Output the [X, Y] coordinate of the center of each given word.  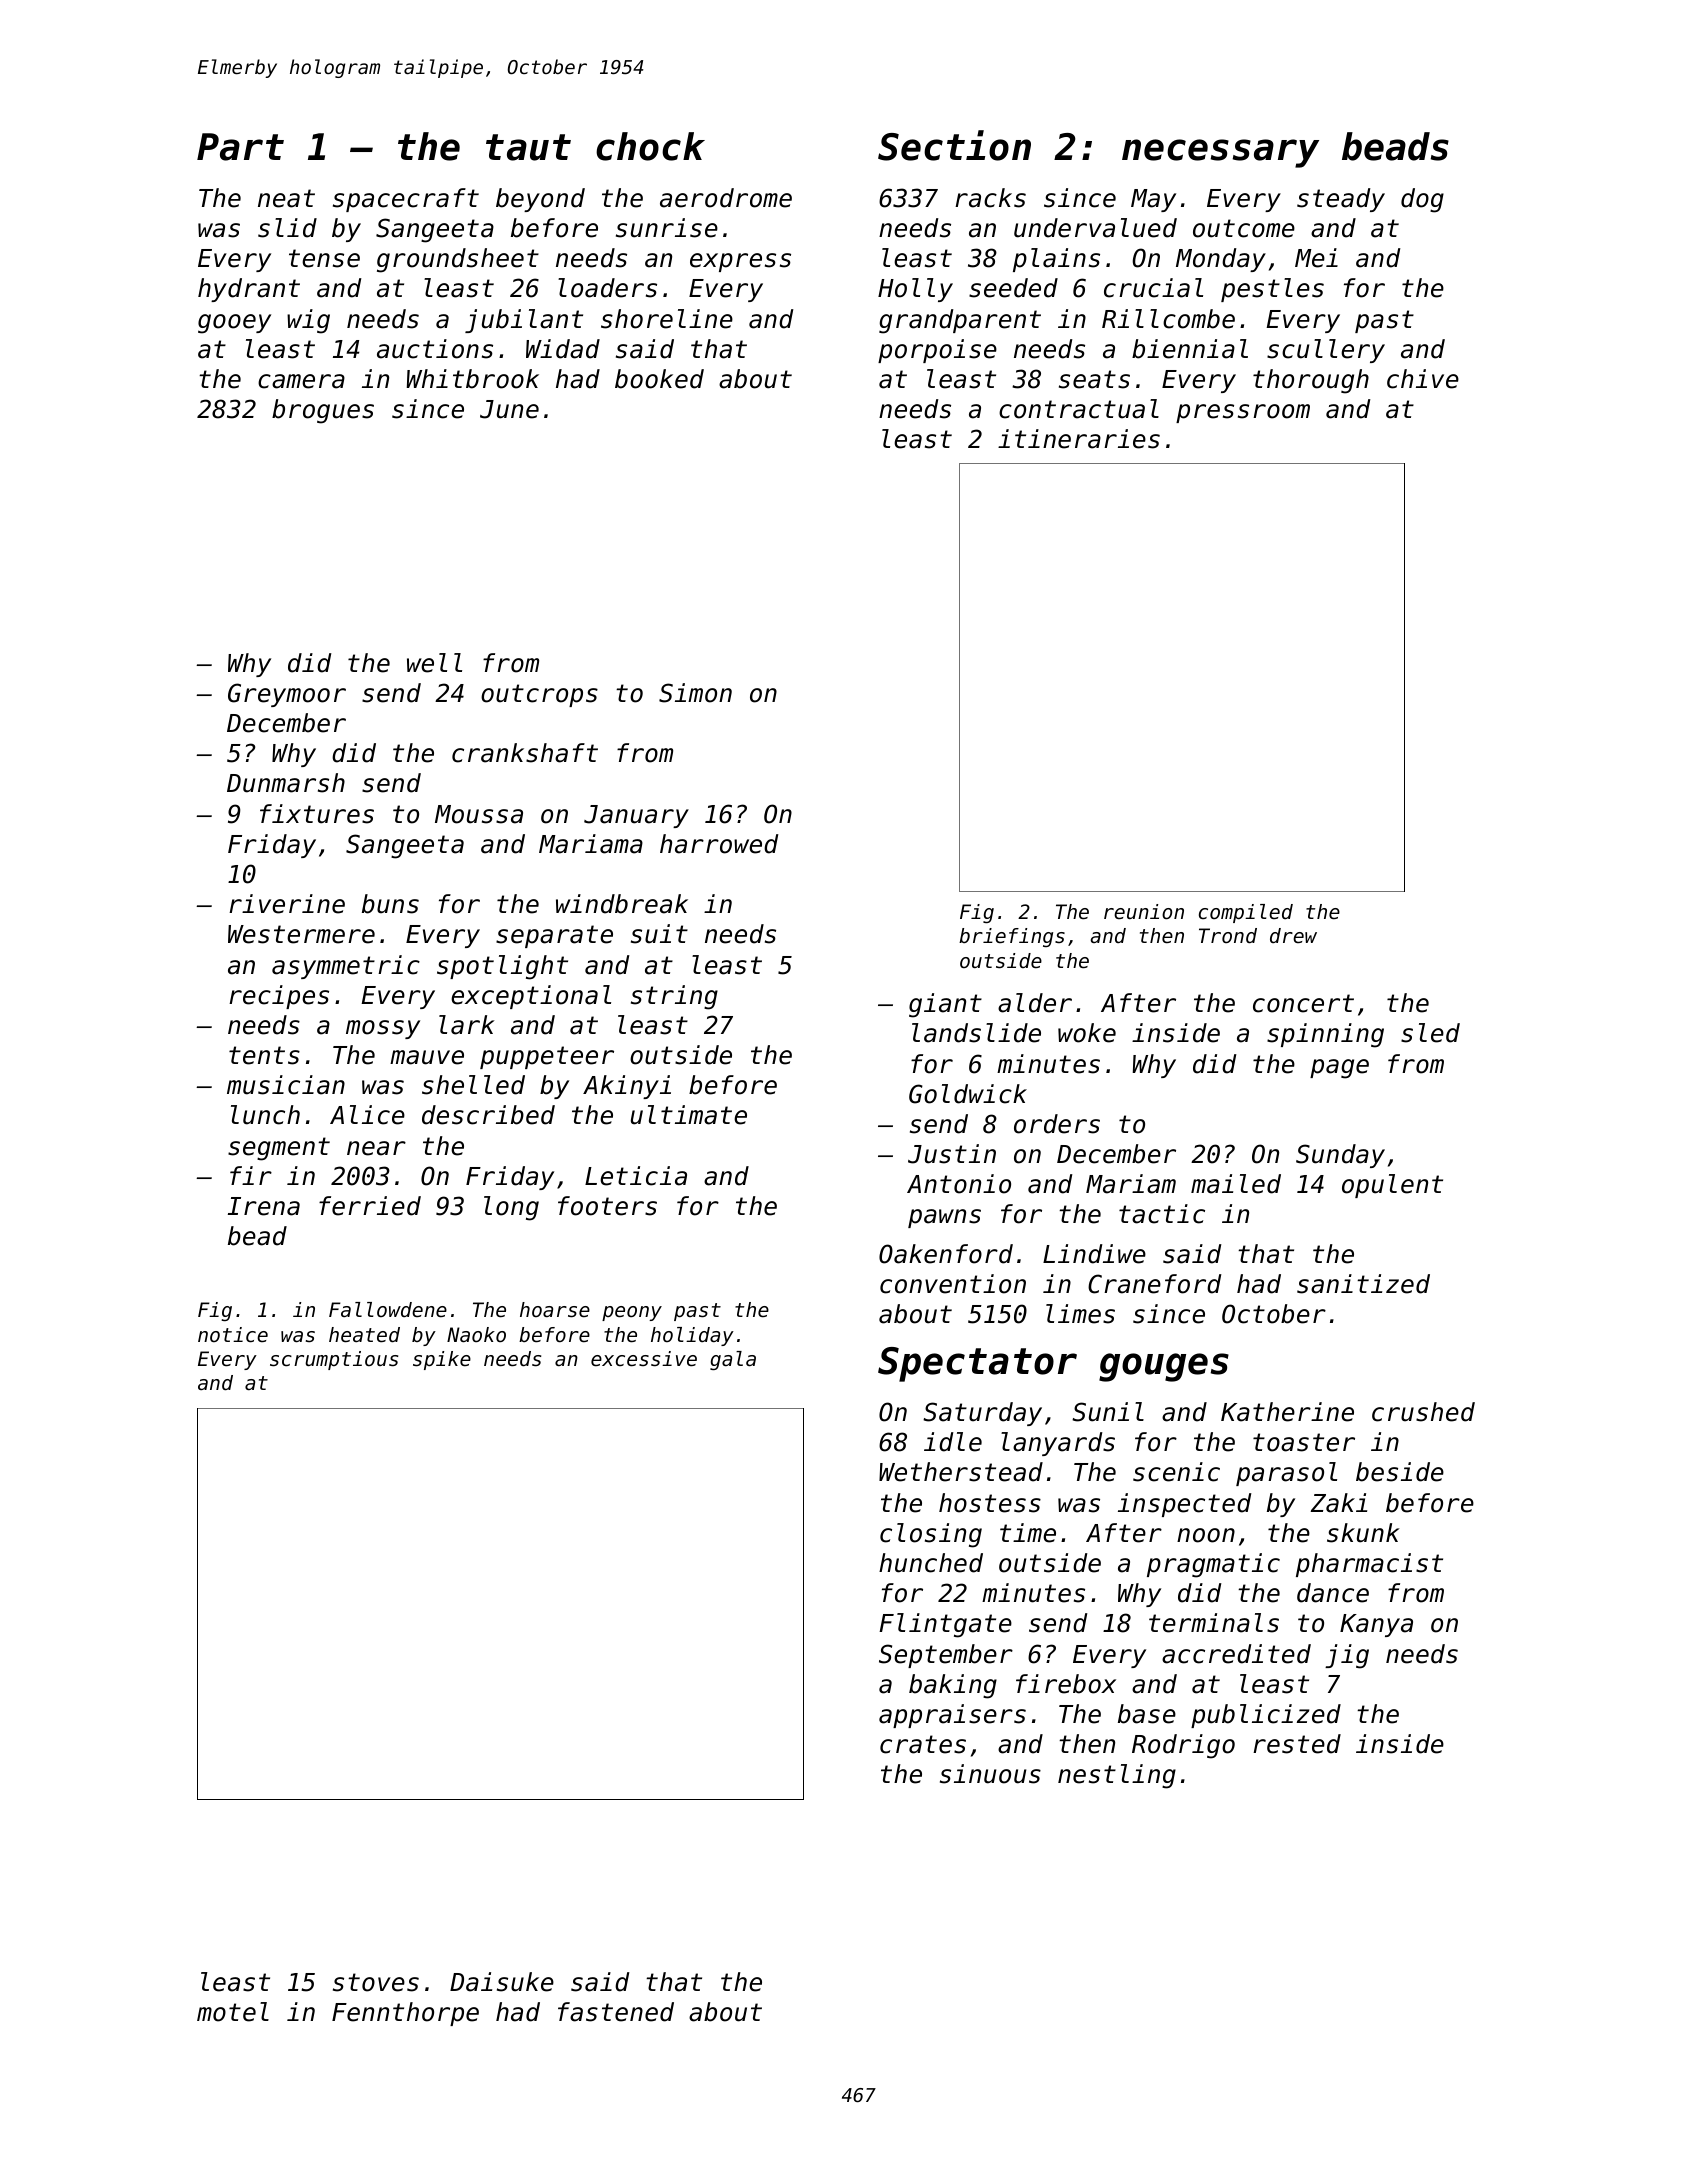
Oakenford [946, 1254]
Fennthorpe [405, 2014]
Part [240, 147]
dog [1422, 200]
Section [954, 145]
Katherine [1287, 1412]
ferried [370, 1206]
